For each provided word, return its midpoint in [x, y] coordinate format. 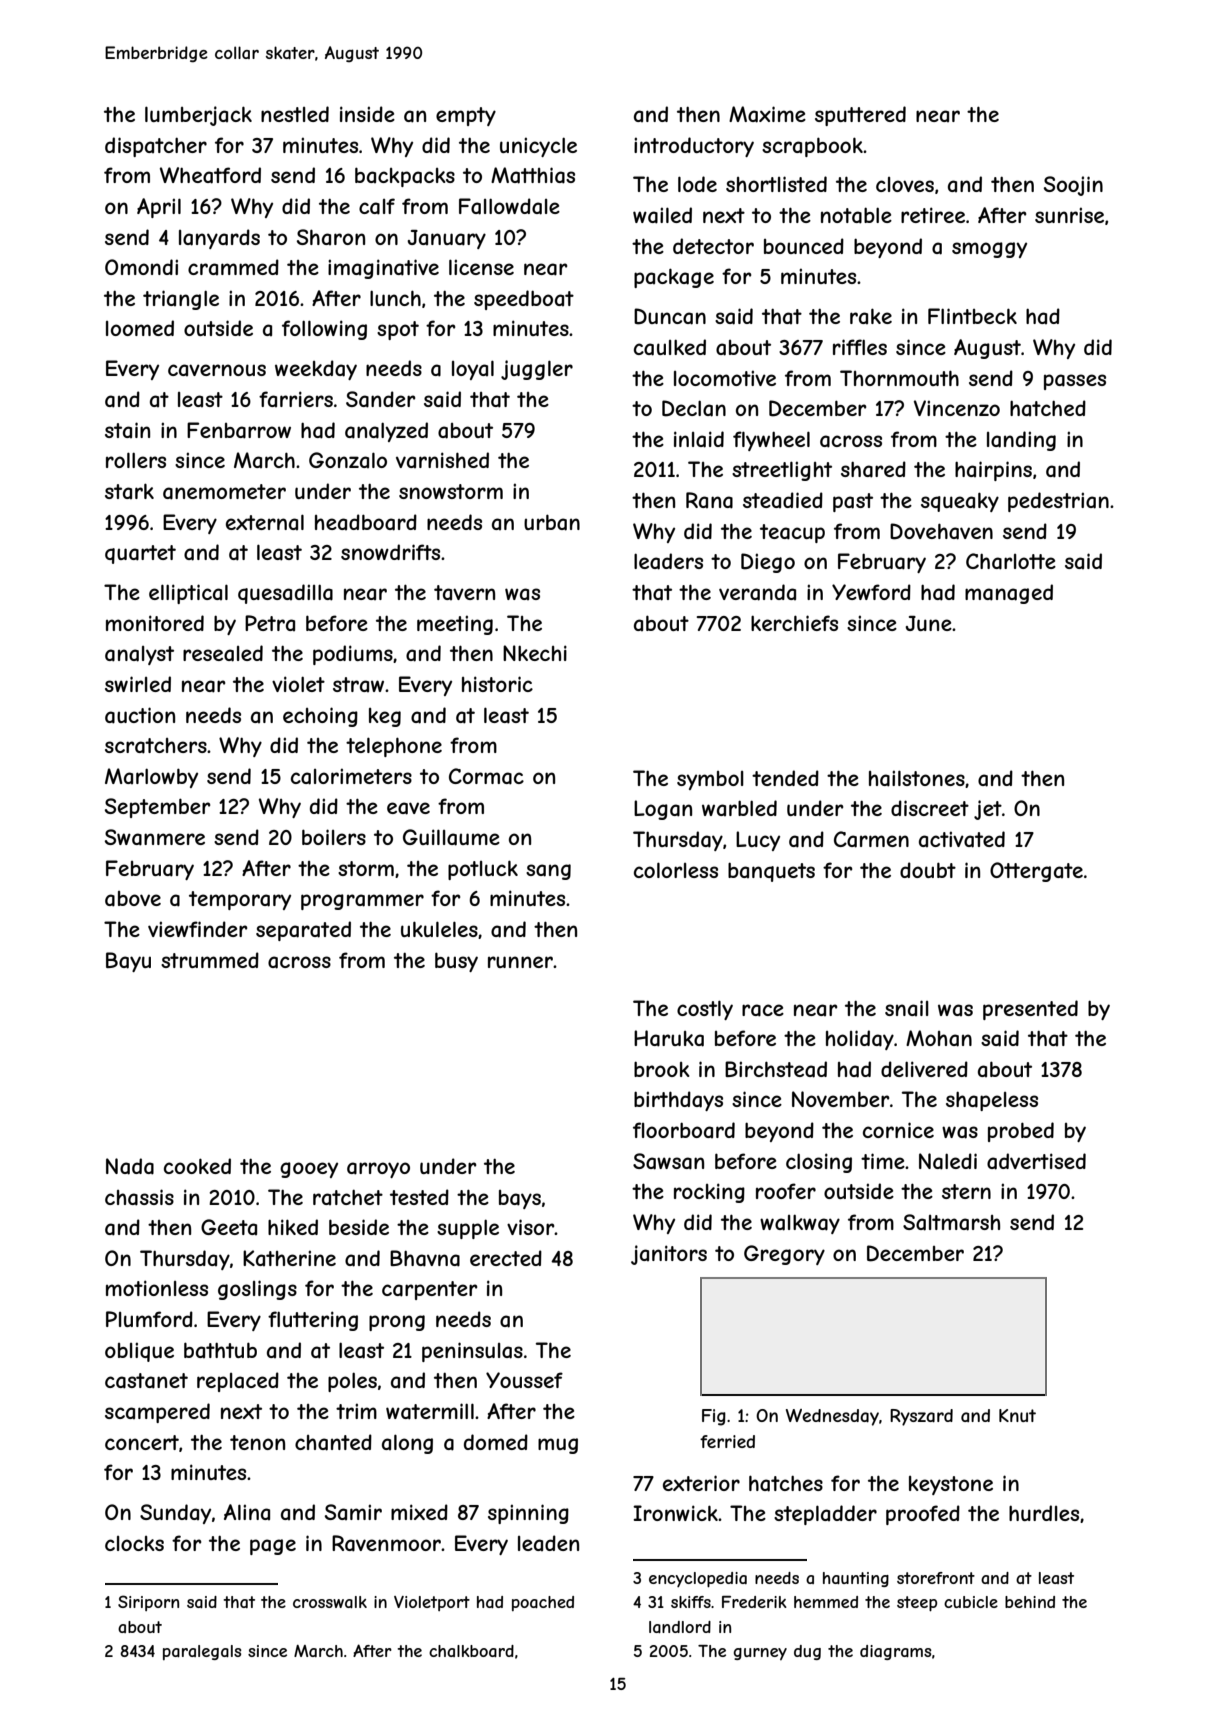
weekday [316, 370]
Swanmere [155, 837]
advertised [1036, 1161]
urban [552, 522]
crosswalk [330, 1602]
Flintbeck [972, 316]
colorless [676, 870]
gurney [760, 1654]
